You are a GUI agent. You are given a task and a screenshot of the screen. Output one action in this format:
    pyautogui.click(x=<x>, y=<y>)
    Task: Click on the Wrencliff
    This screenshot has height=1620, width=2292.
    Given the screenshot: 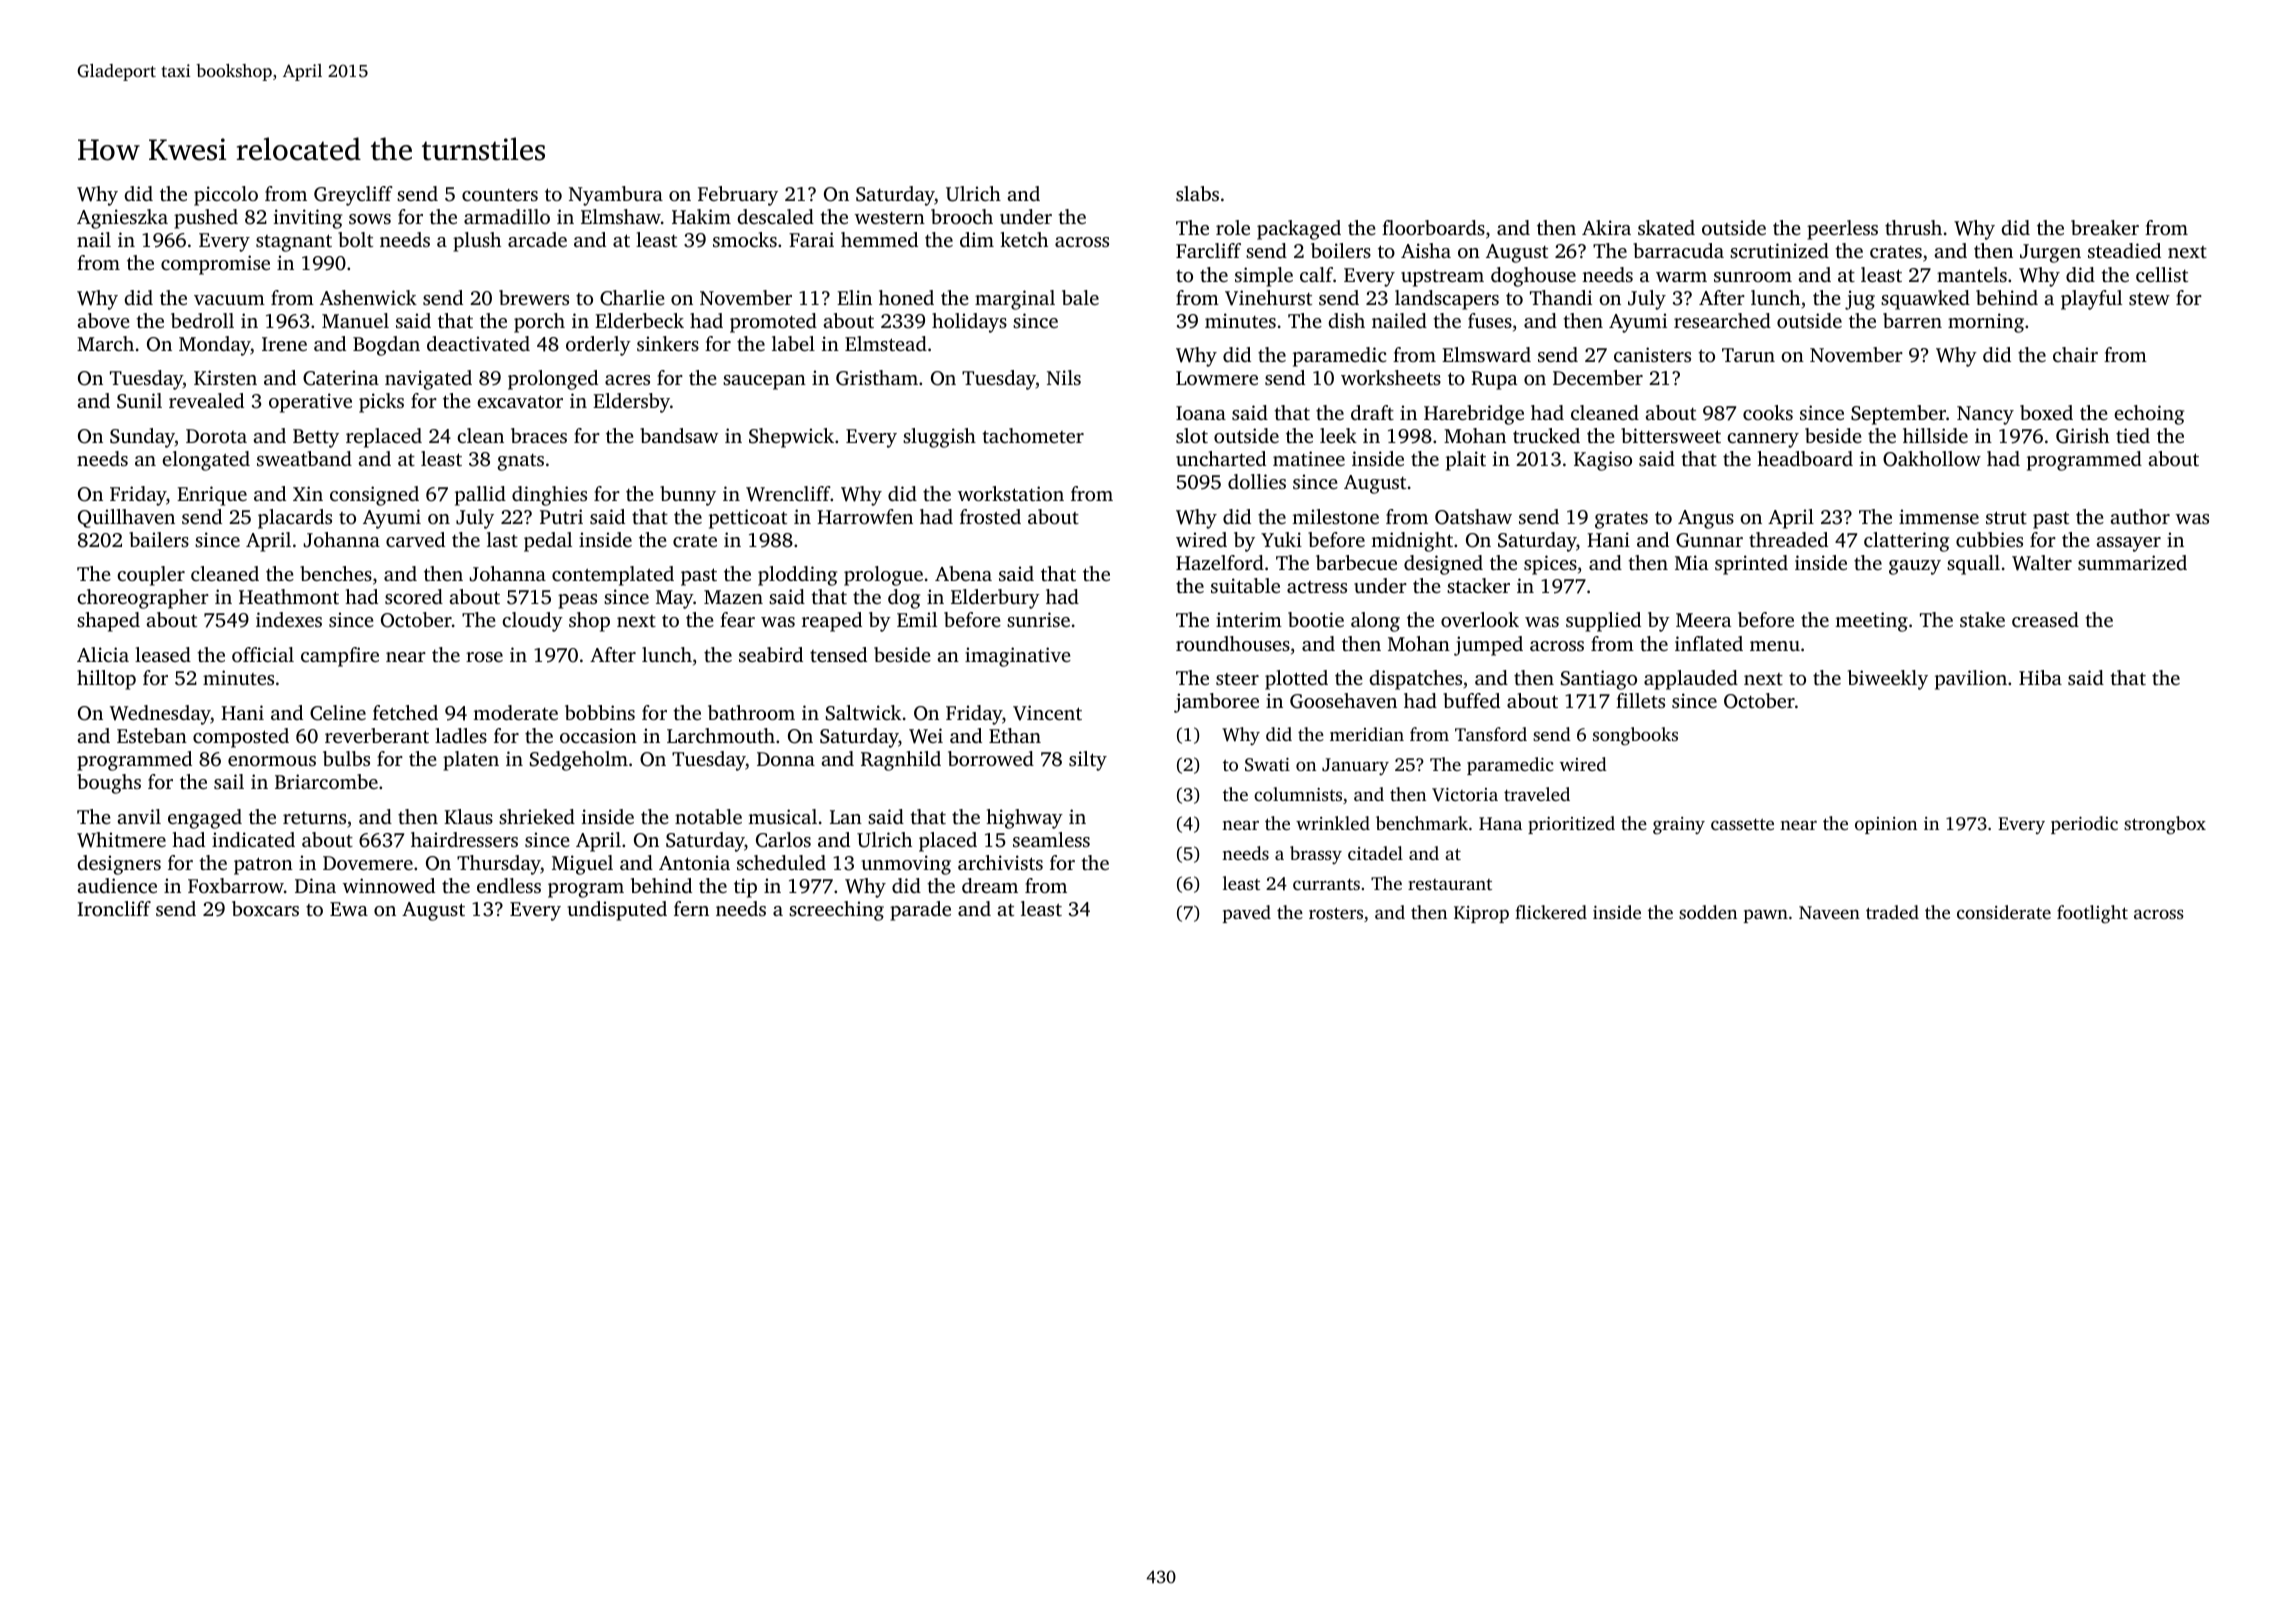 What is the action you would take?
    pyautogui.click(x=788, y=494)
